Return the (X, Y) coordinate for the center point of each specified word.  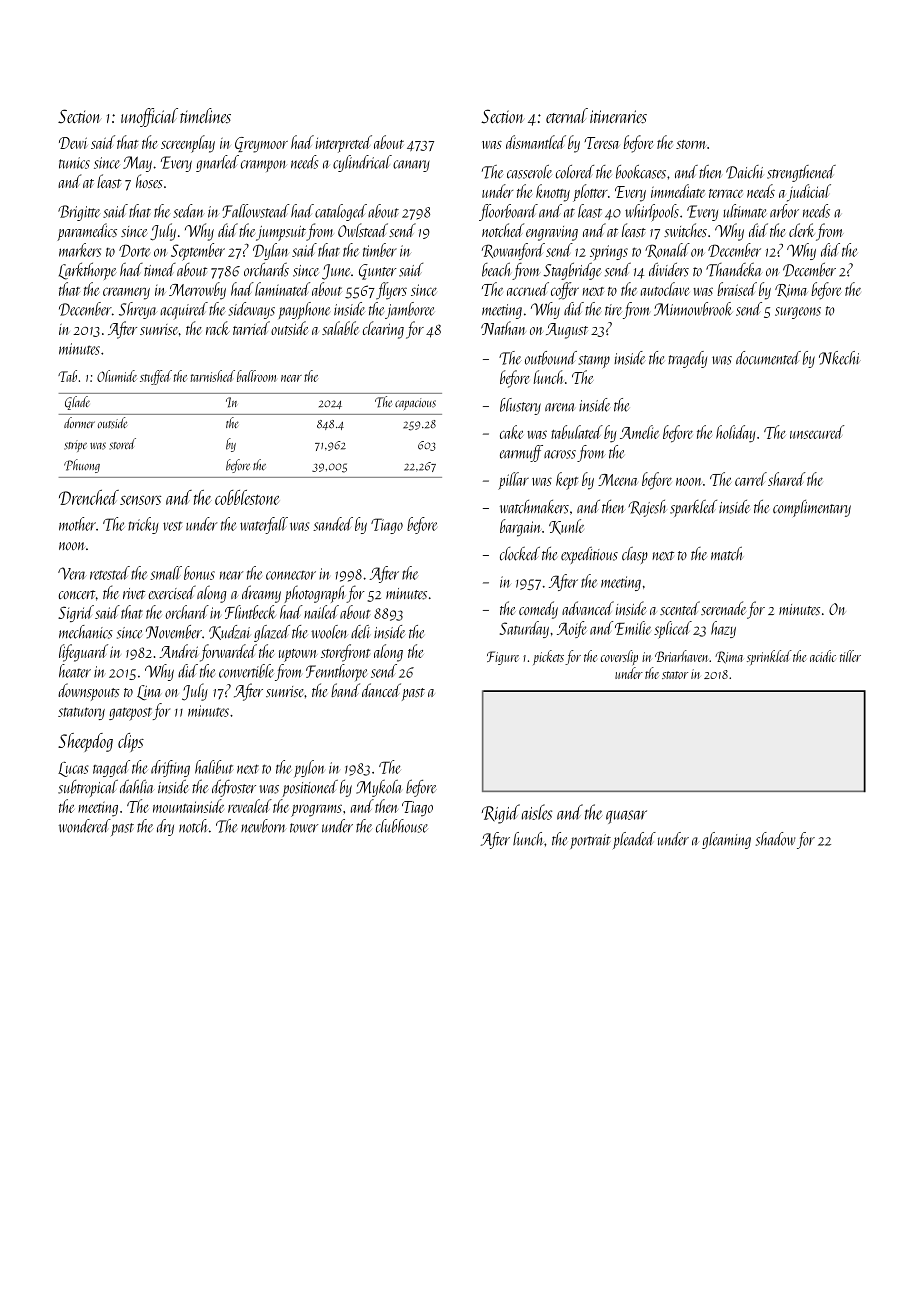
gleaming (726, 840)
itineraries (618, 117)
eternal (567, 115)
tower (304, 828)
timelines (205, 115)
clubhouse (402, 826)
